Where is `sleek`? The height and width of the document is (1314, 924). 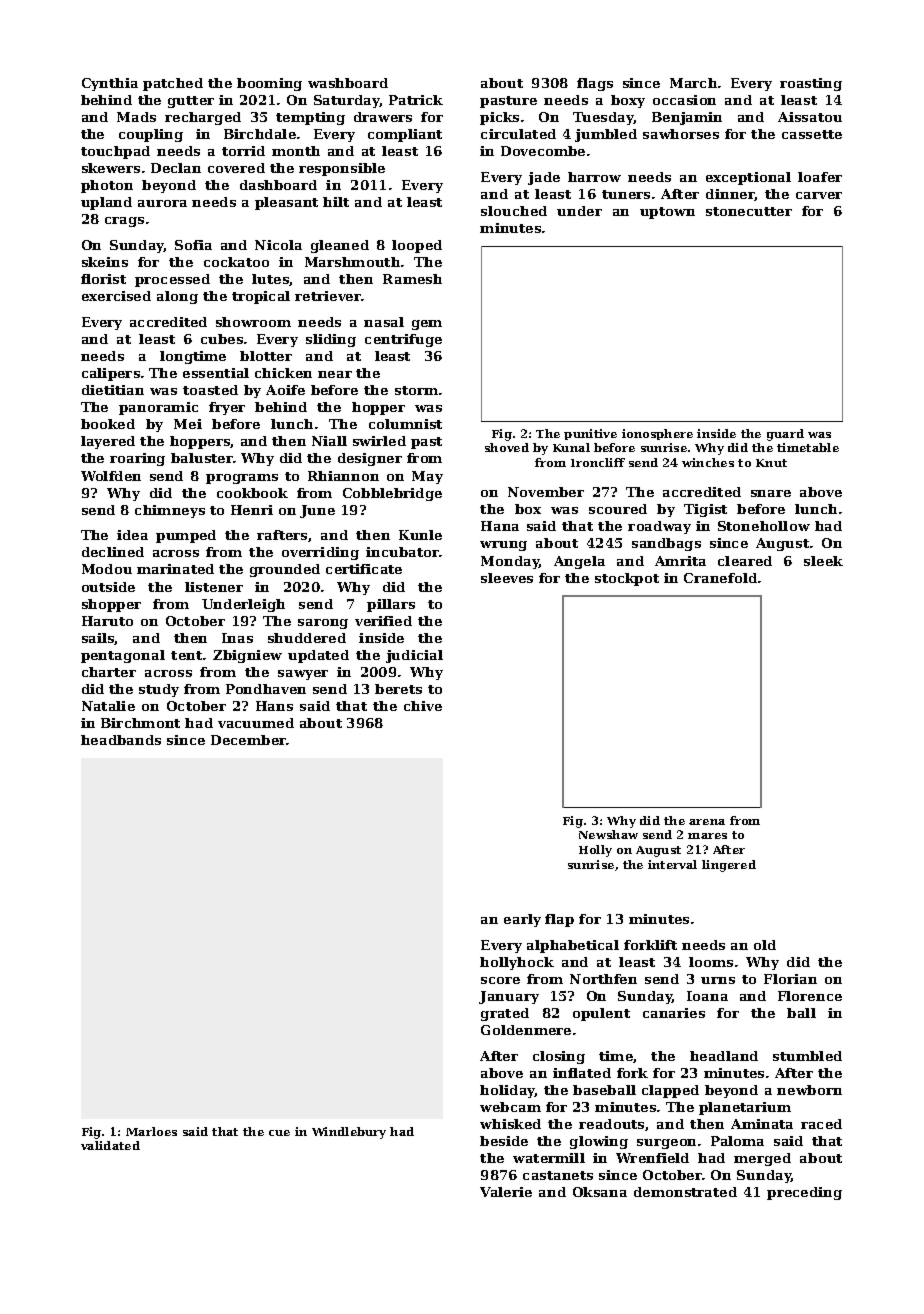 sleek is located at coordinates (823, 561).
